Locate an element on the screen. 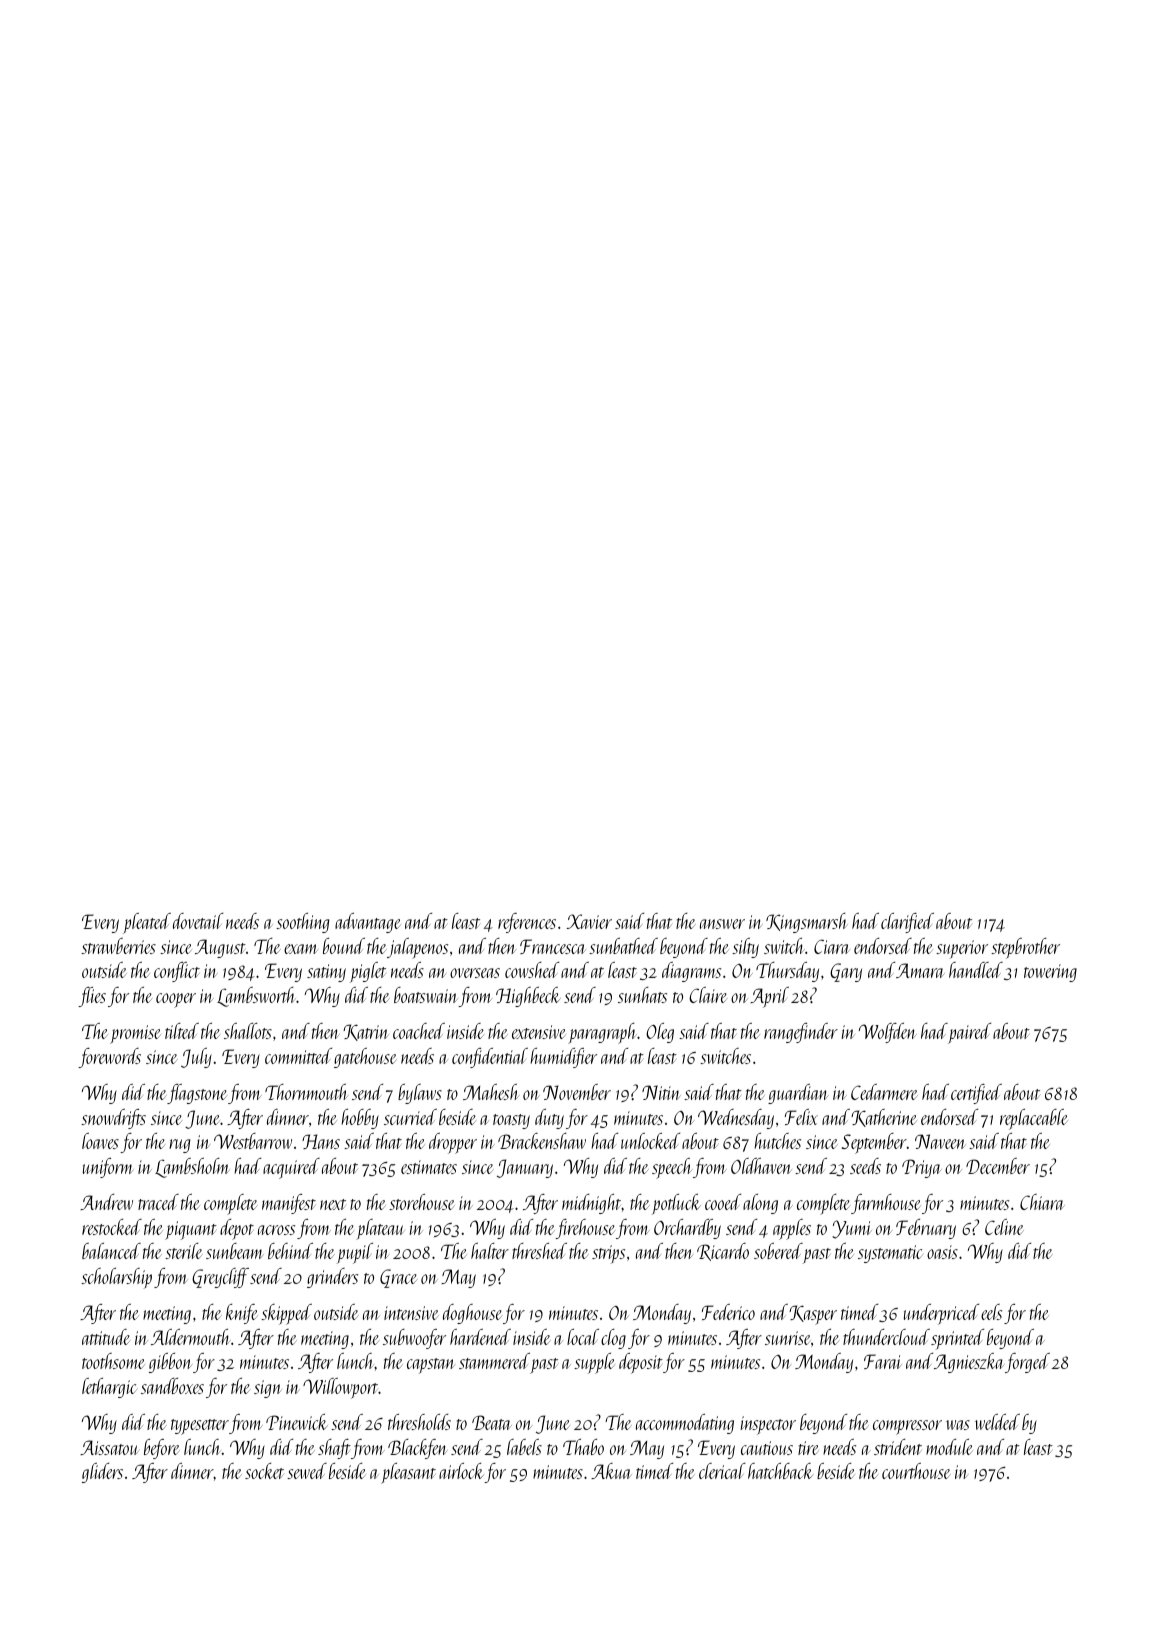 The image size is (1165, 1648). sewed is located at coordinates (307, 1471).
